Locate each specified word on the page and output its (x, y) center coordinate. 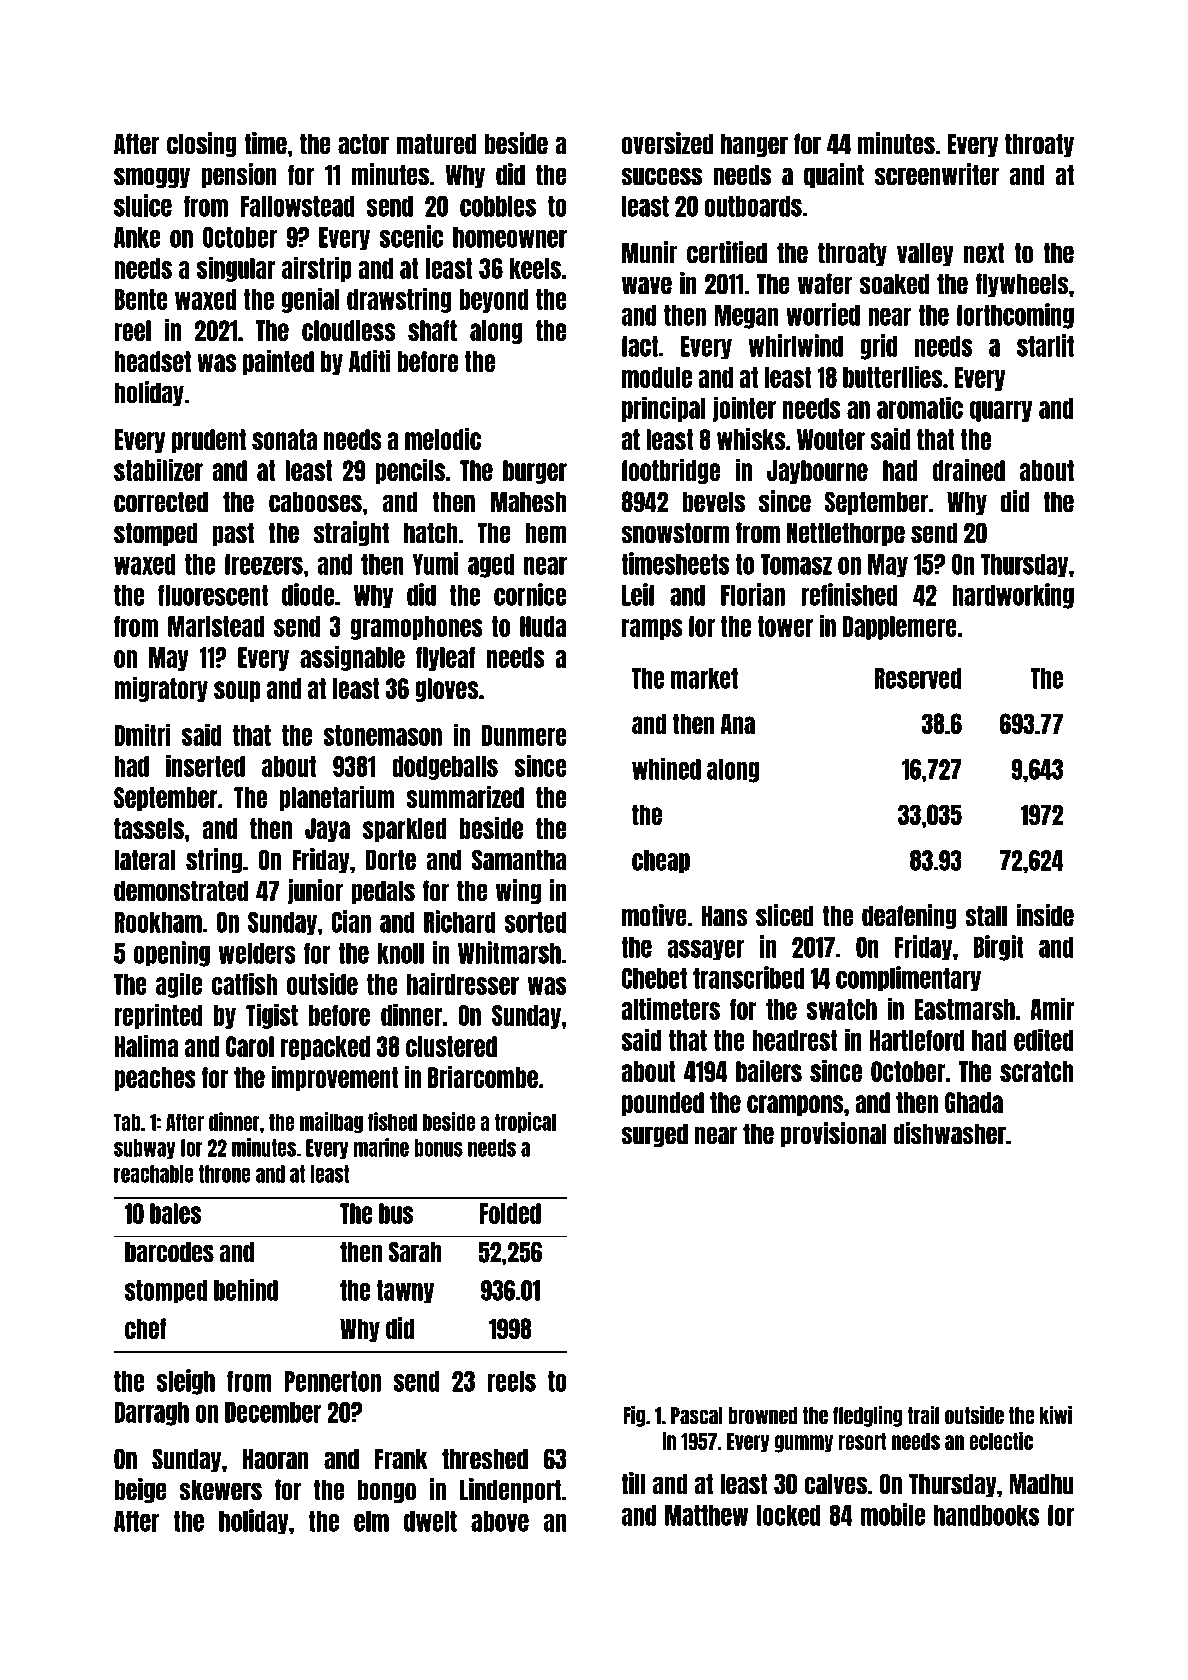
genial (311, 300)
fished (392, 1121)
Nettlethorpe (846, 534)
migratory (161, 689)
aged (491, 566)
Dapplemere (900, 628)
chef (145, 1328)
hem (546, 533)
